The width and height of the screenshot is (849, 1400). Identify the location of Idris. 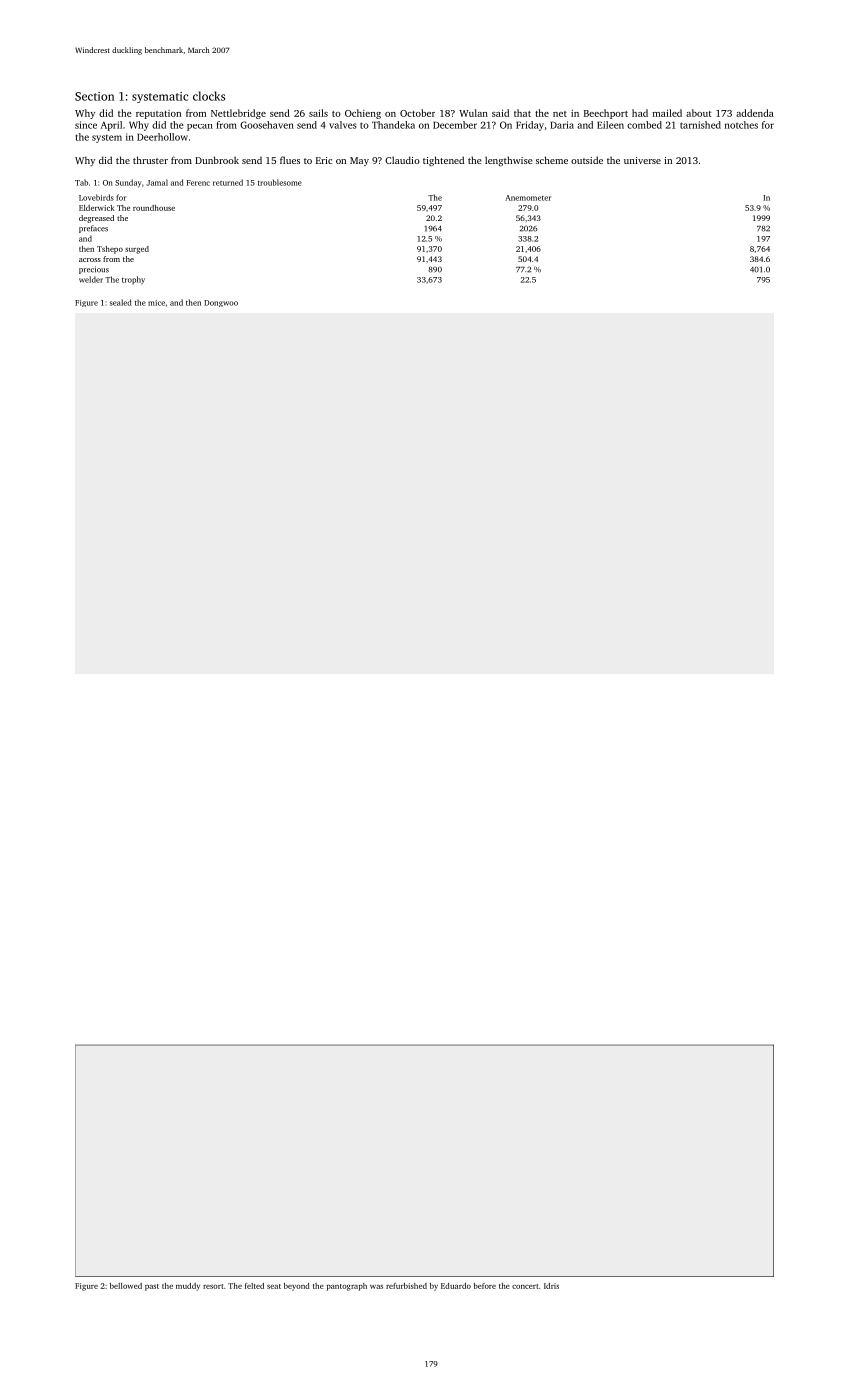
(551, 1286).
